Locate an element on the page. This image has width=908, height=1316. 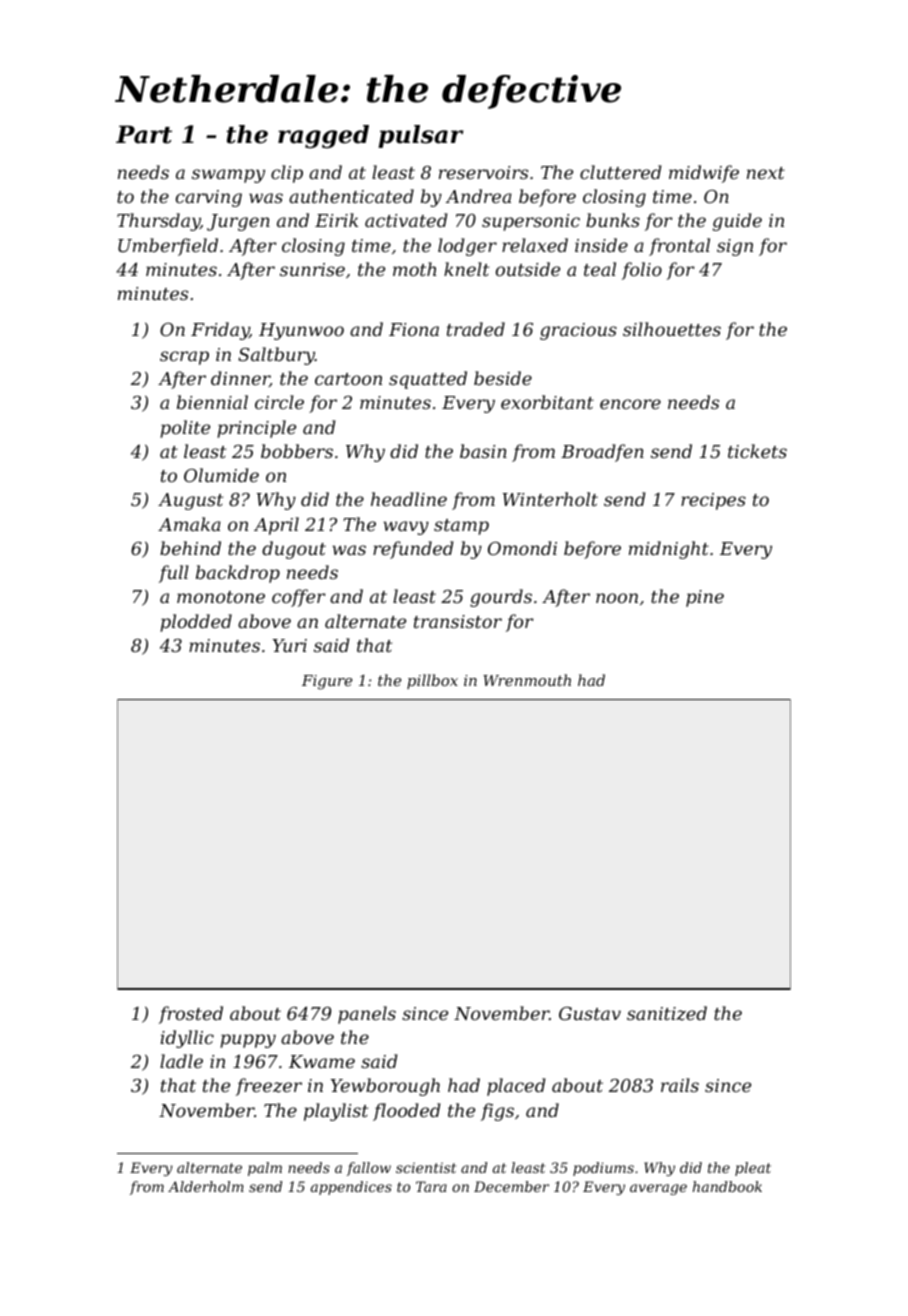
Alderholm is located at coordinates (206, 1186).
